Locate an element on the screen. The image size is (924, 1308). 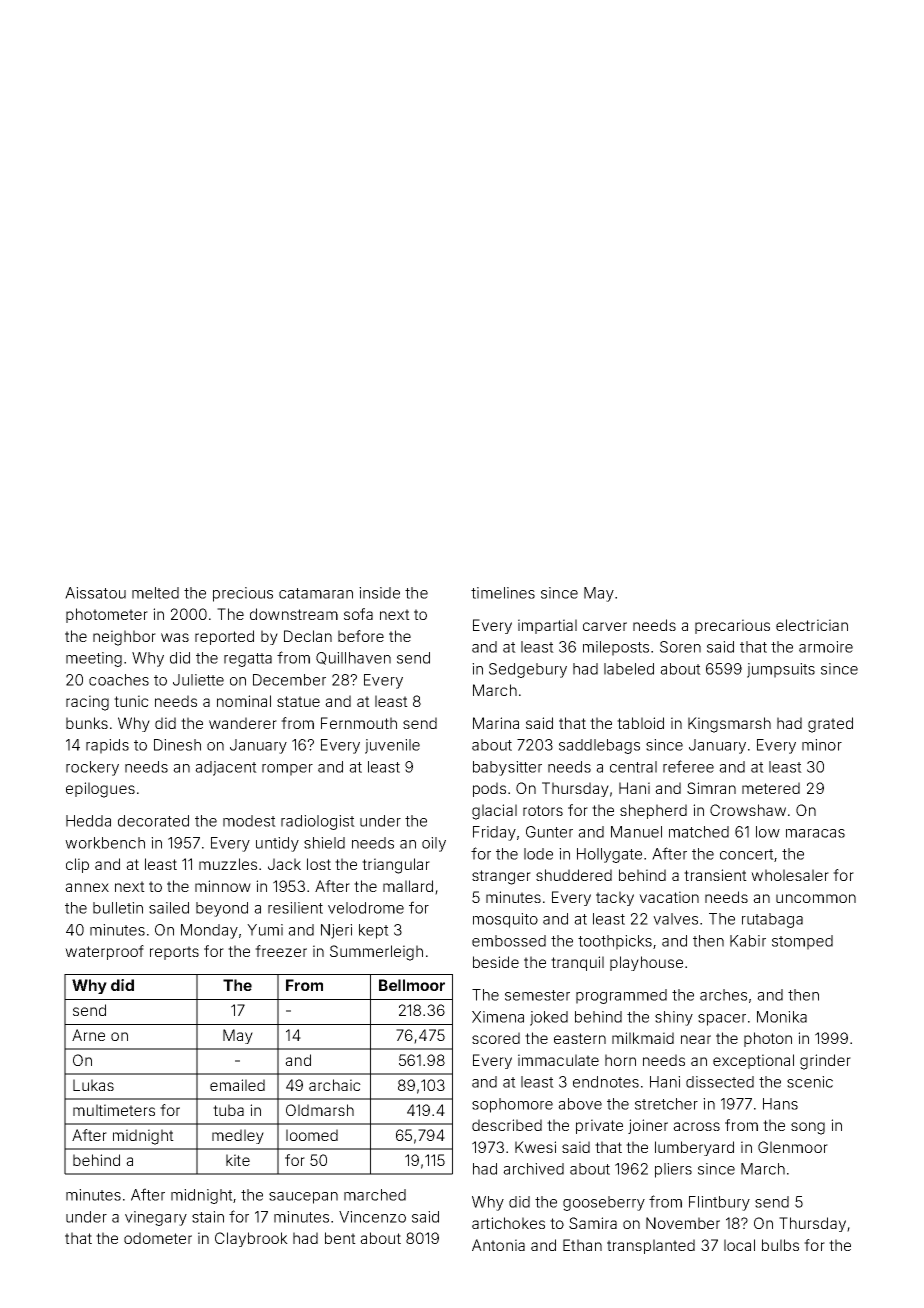
decorated is located at coordinates (153, 821).
